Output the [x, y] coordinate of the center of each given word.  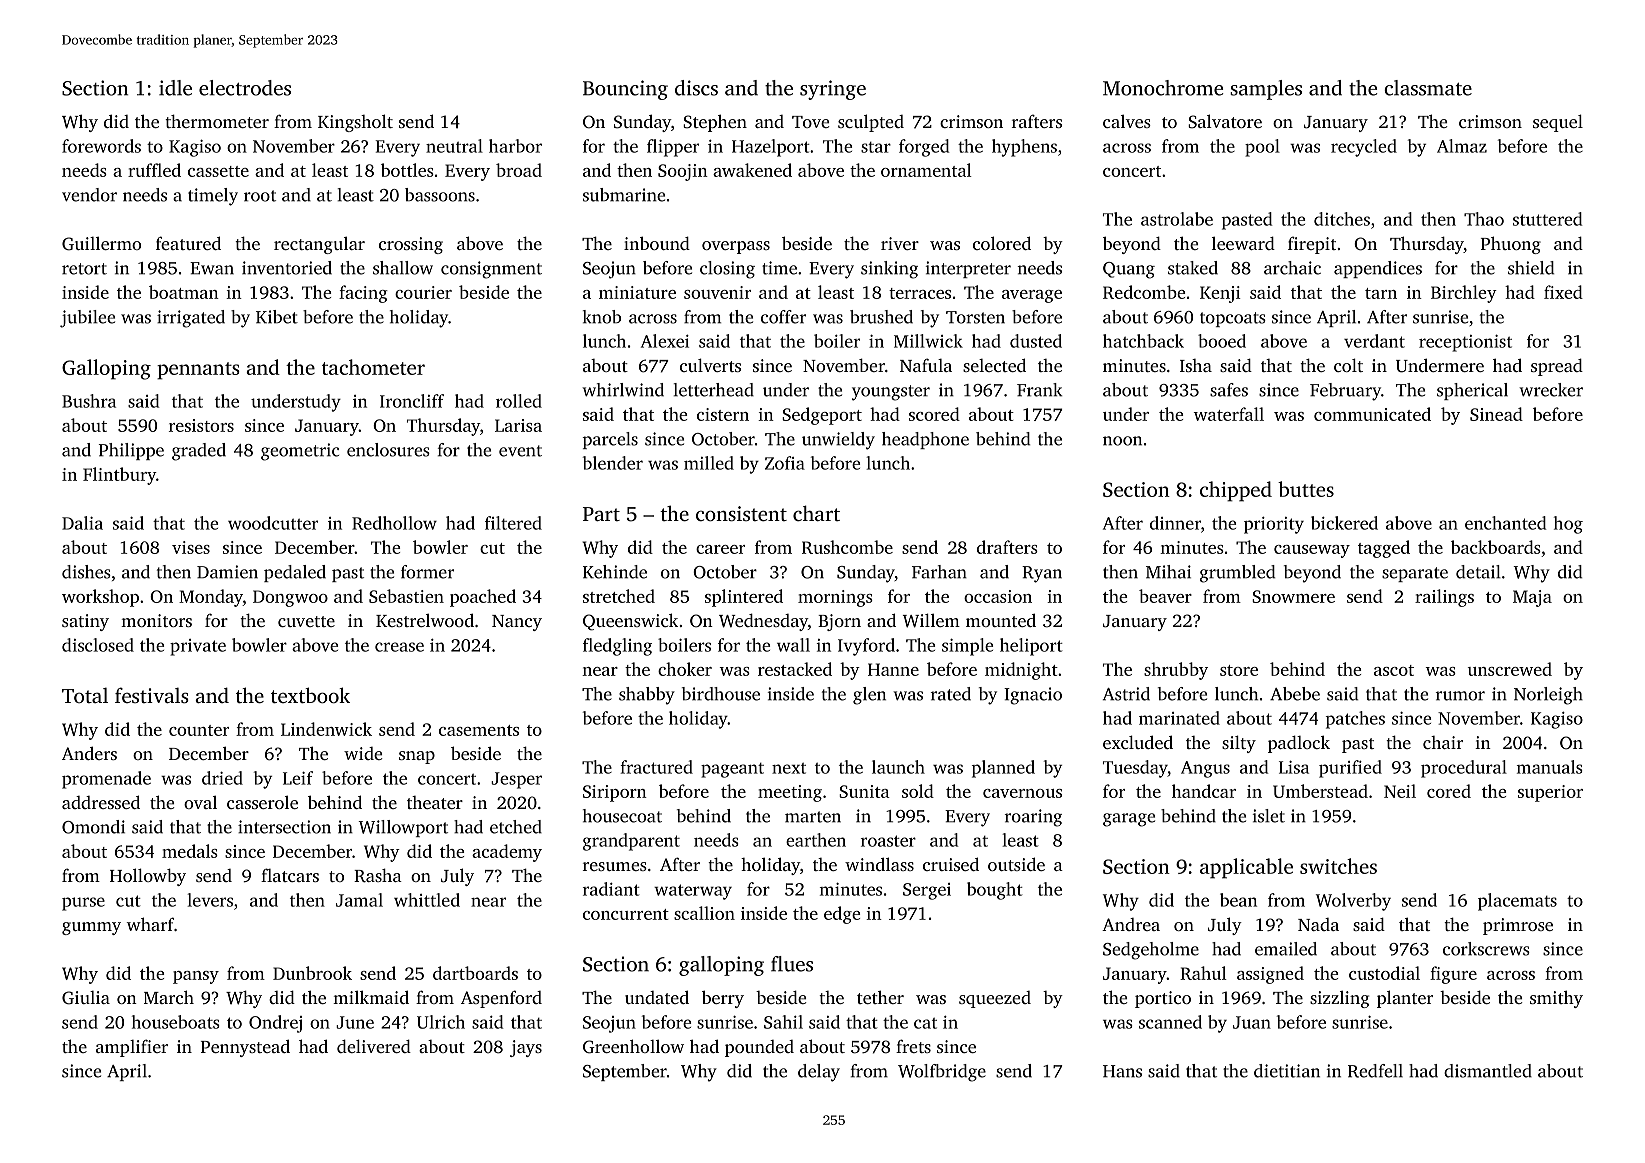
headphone [925, 440]
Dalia [82, 523]
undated [657, 997]
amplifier [132, 1048]
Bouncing [625, 90]
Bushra [89, 401]
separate [1415, 574]
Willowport [403, 828]
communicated [1372, 414]
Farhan [939, 572]
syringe [833, 90]
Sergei [927, 891]
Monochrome [1163, 88]
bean [1238, 900]
